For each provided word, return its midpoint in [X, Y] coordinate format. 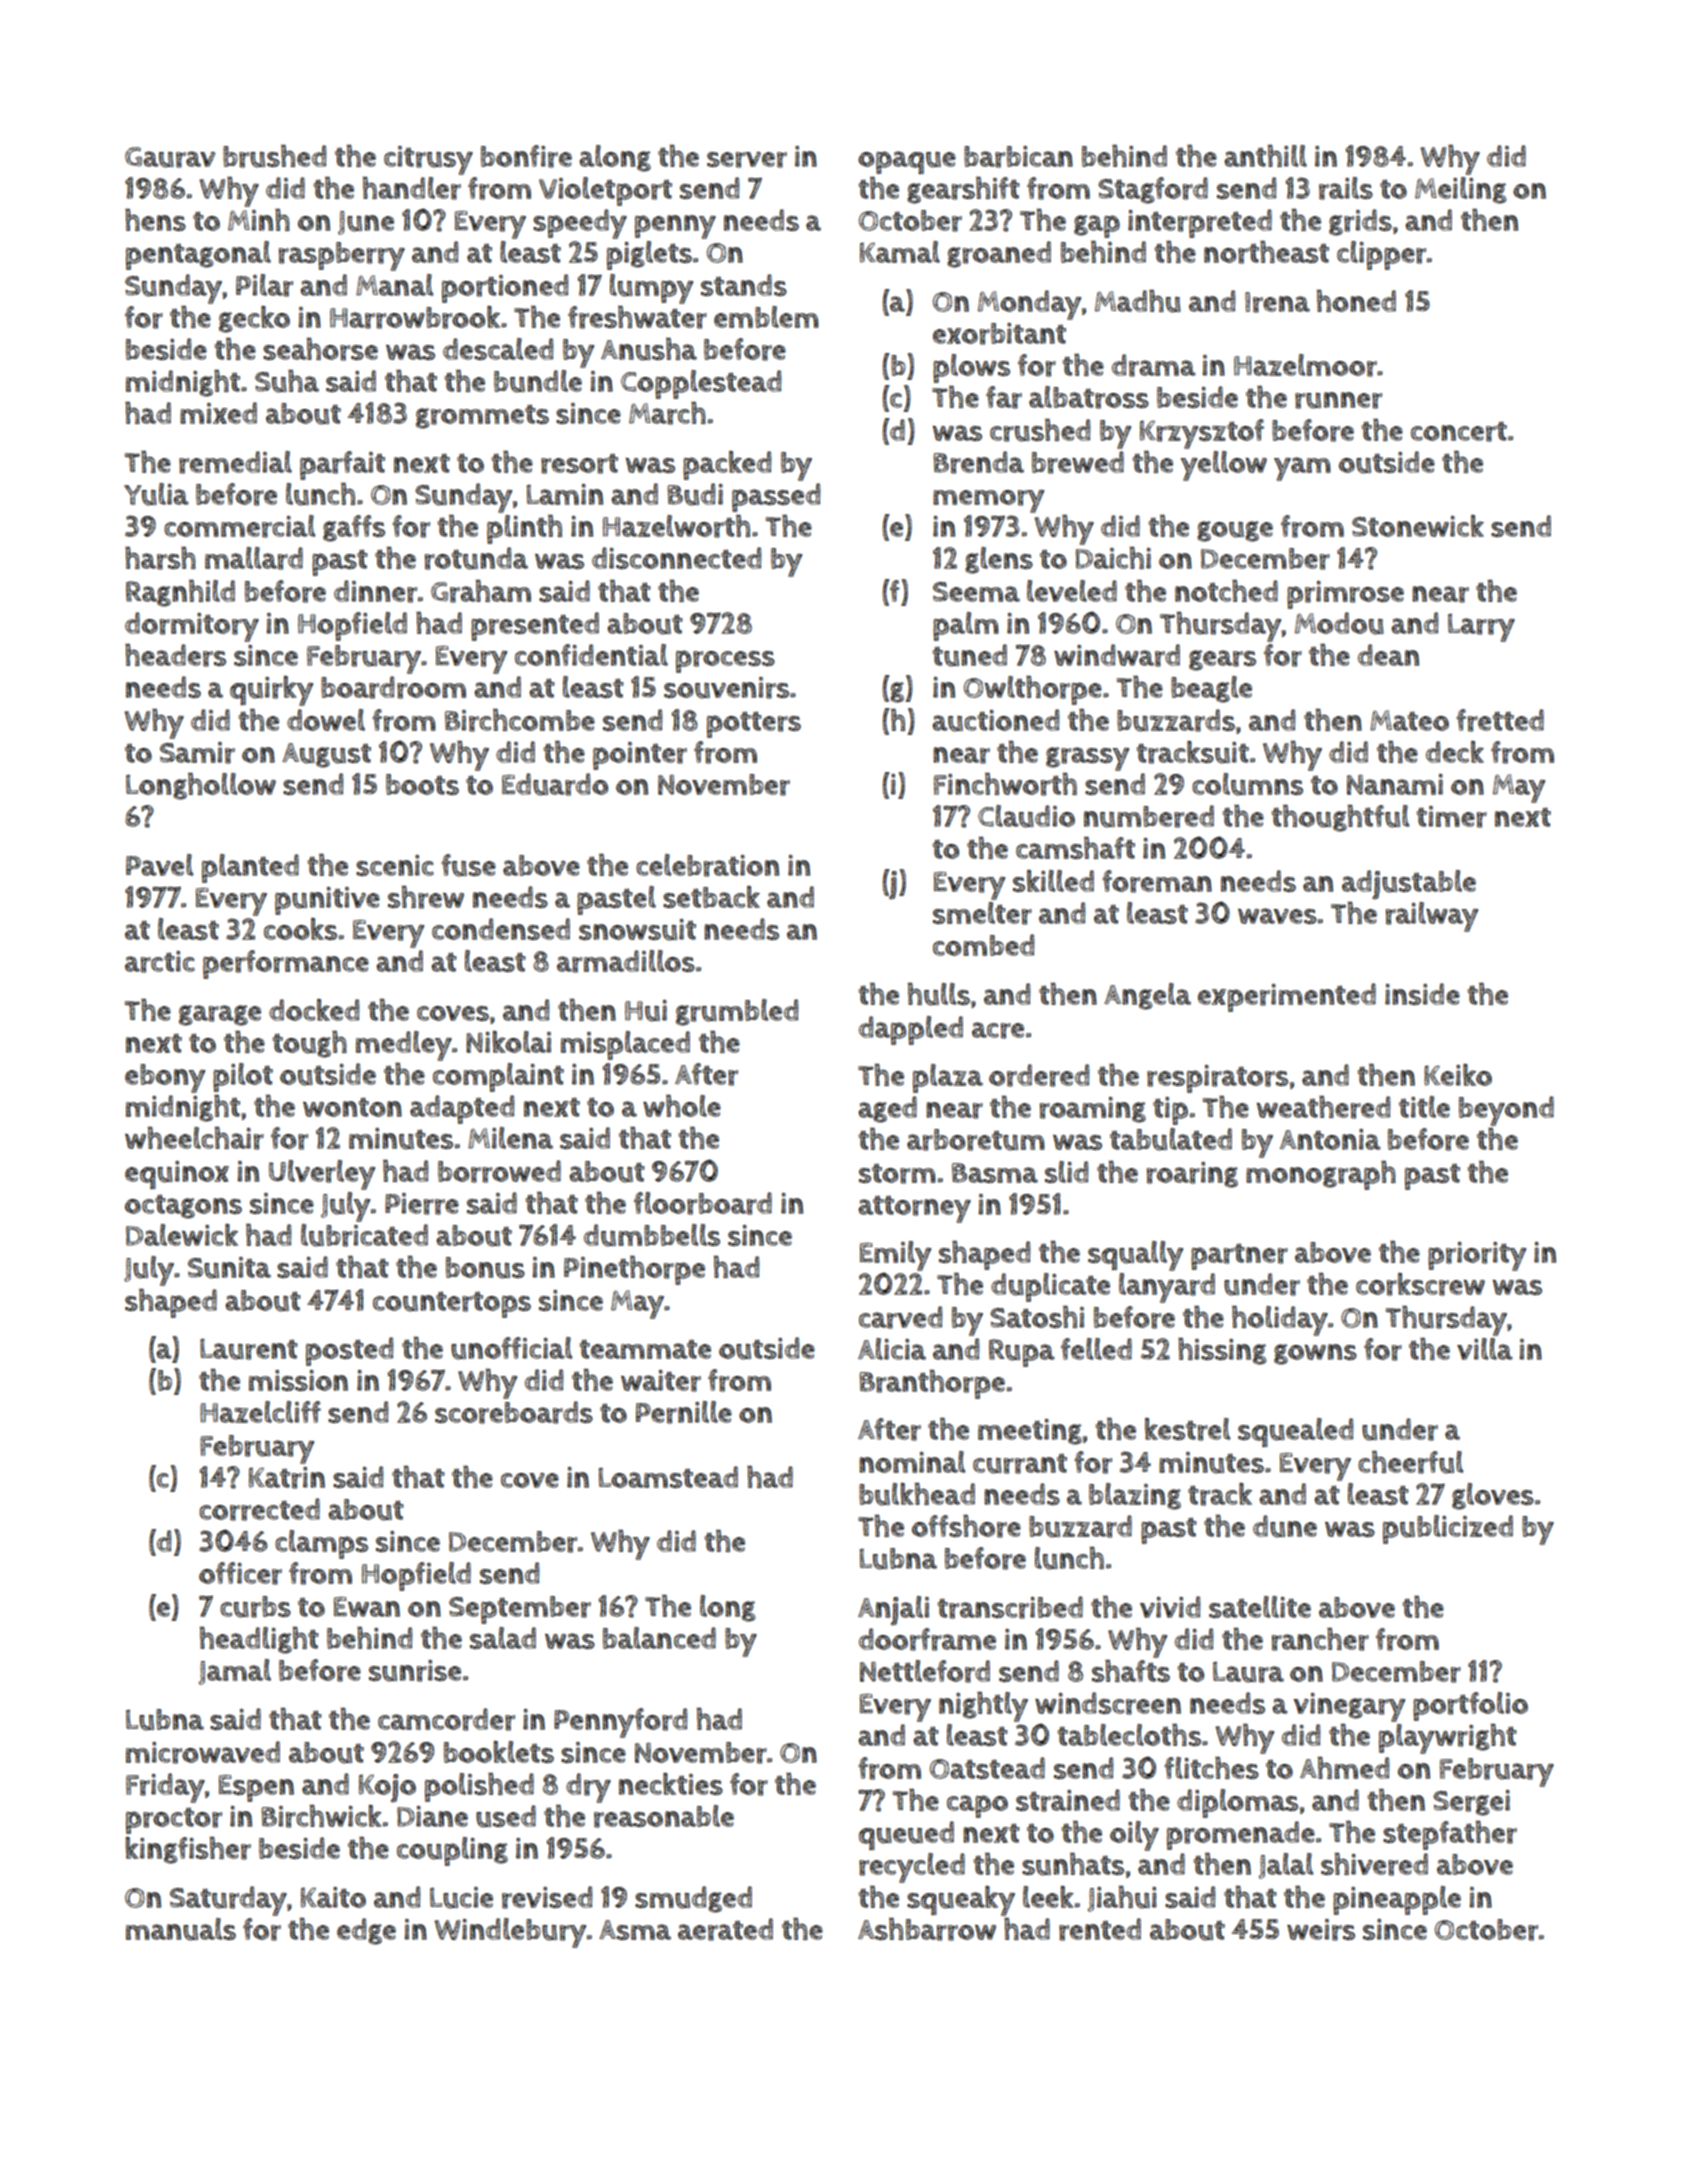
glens [999, 560]
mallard [254, 558]
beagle [1211, 689]
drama [1154, 365]
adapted [462, 1109]
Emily [895, 1256]
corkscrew [1420, 1284]
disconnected [677, 558]
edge [366, 1931]
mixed [218, 413]
